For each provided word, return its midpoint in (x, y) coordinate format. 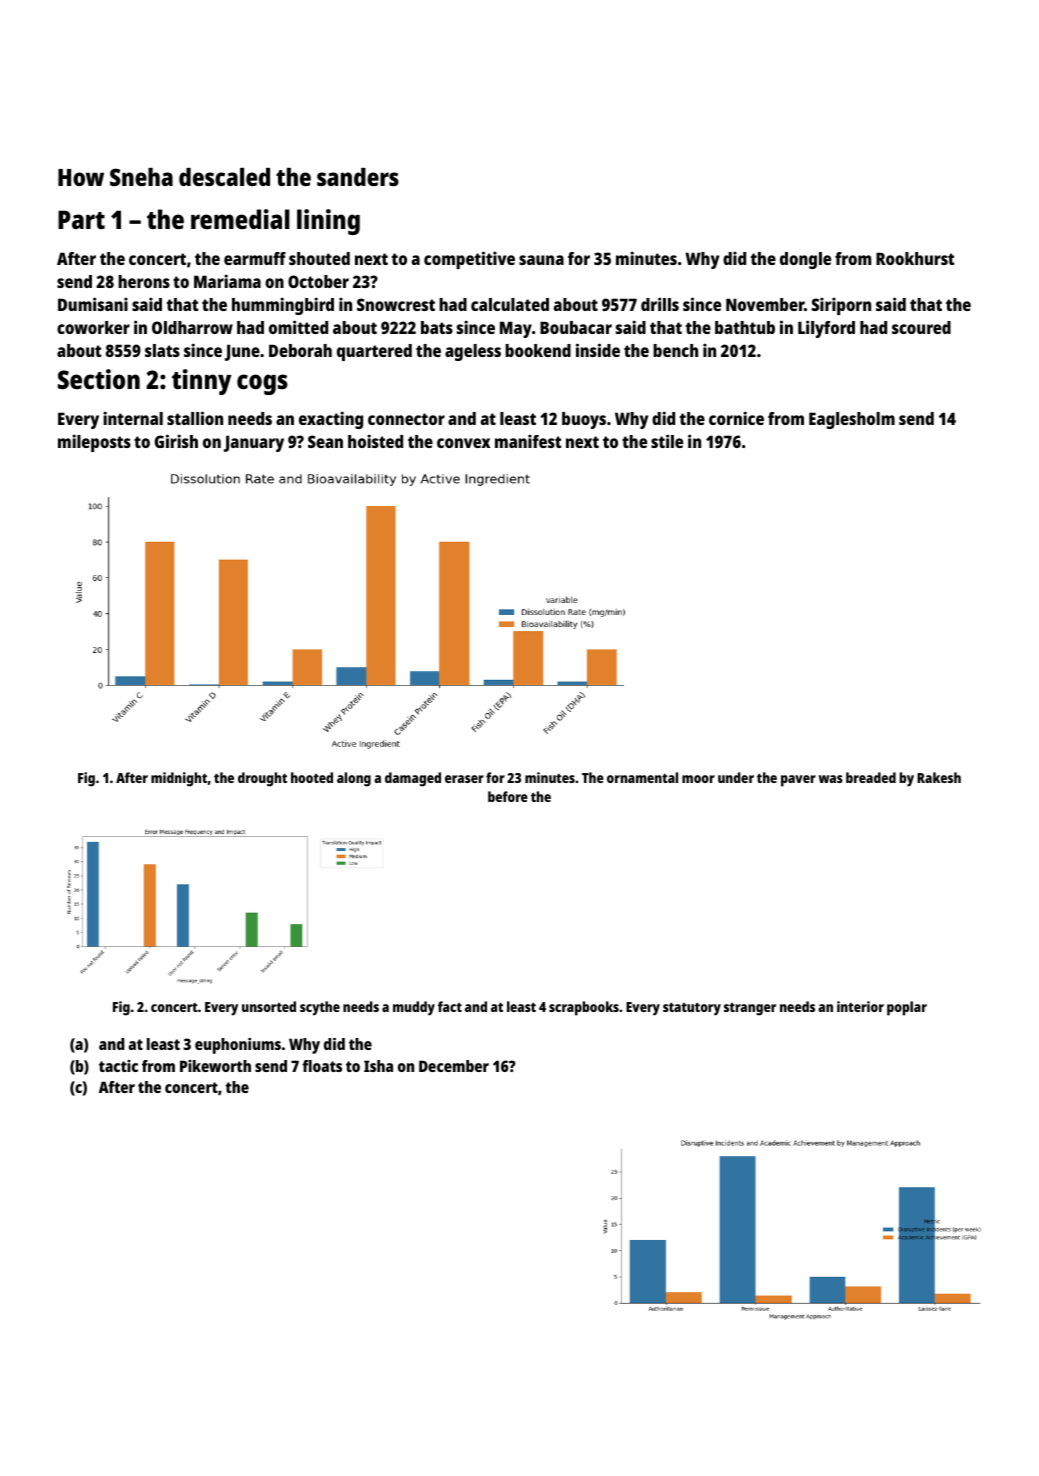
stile (667, 441)
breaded (871, 777)
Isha (378, 1066)
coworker (93, 327)
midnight (179, 779)
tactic (118, 1066)
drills (660, 304)
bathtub (745, 327)
